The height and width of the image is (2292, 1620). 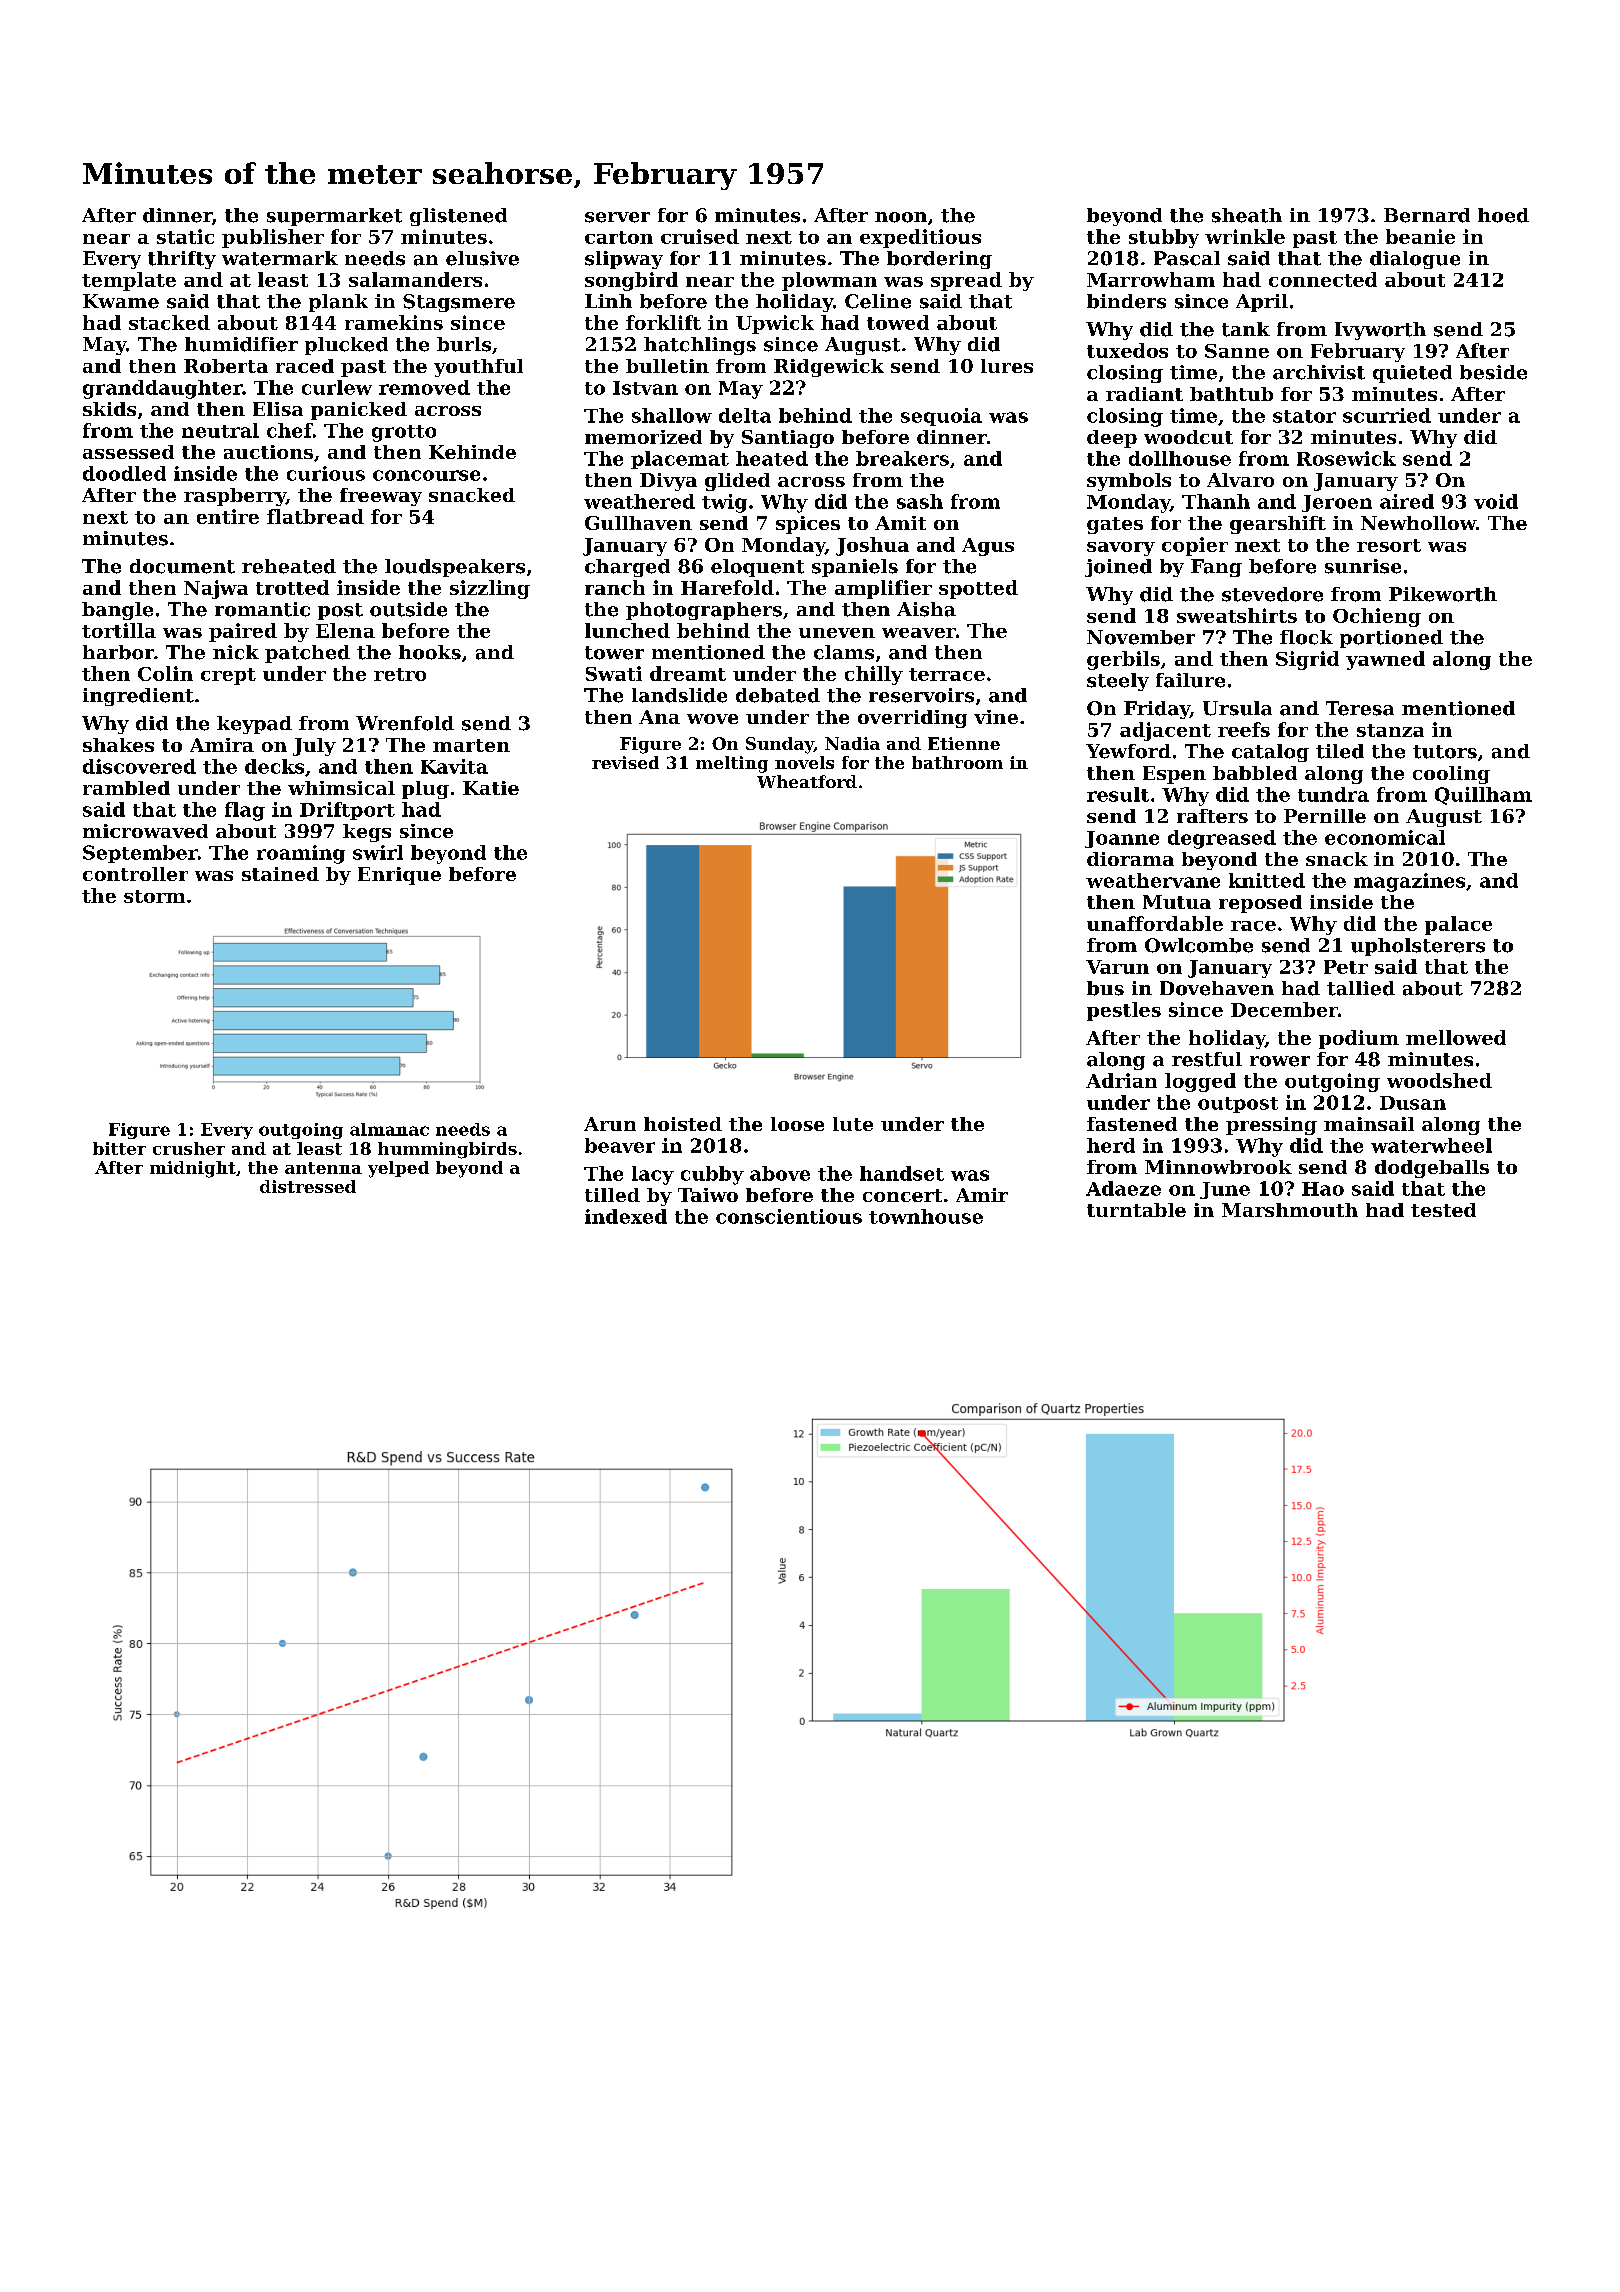 I want to click on lute, so click(x=853, y=1124).
